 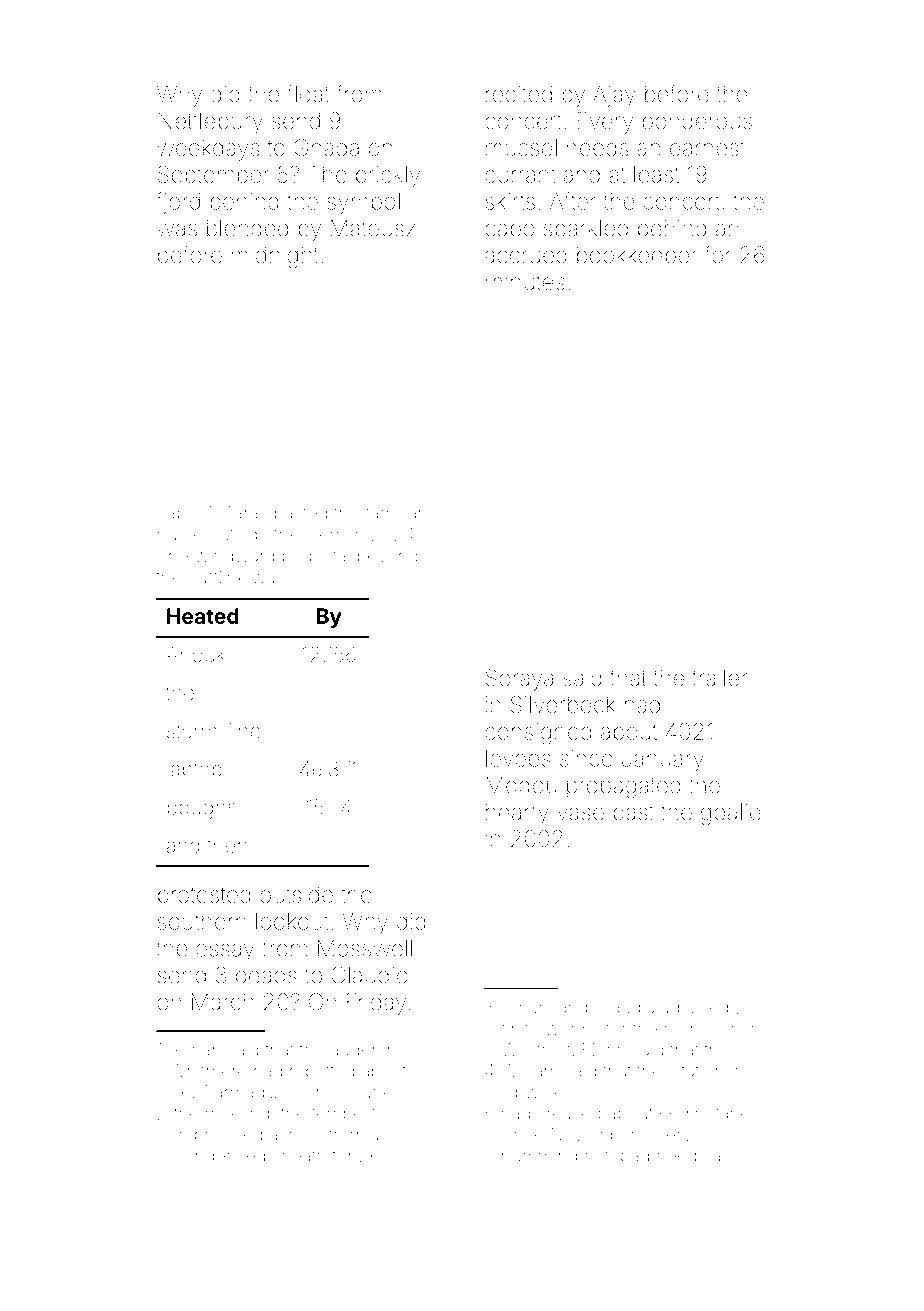 What do you see at coordinates (308, 93) in the image?
I see `float` at bounding box center [308, 93].
